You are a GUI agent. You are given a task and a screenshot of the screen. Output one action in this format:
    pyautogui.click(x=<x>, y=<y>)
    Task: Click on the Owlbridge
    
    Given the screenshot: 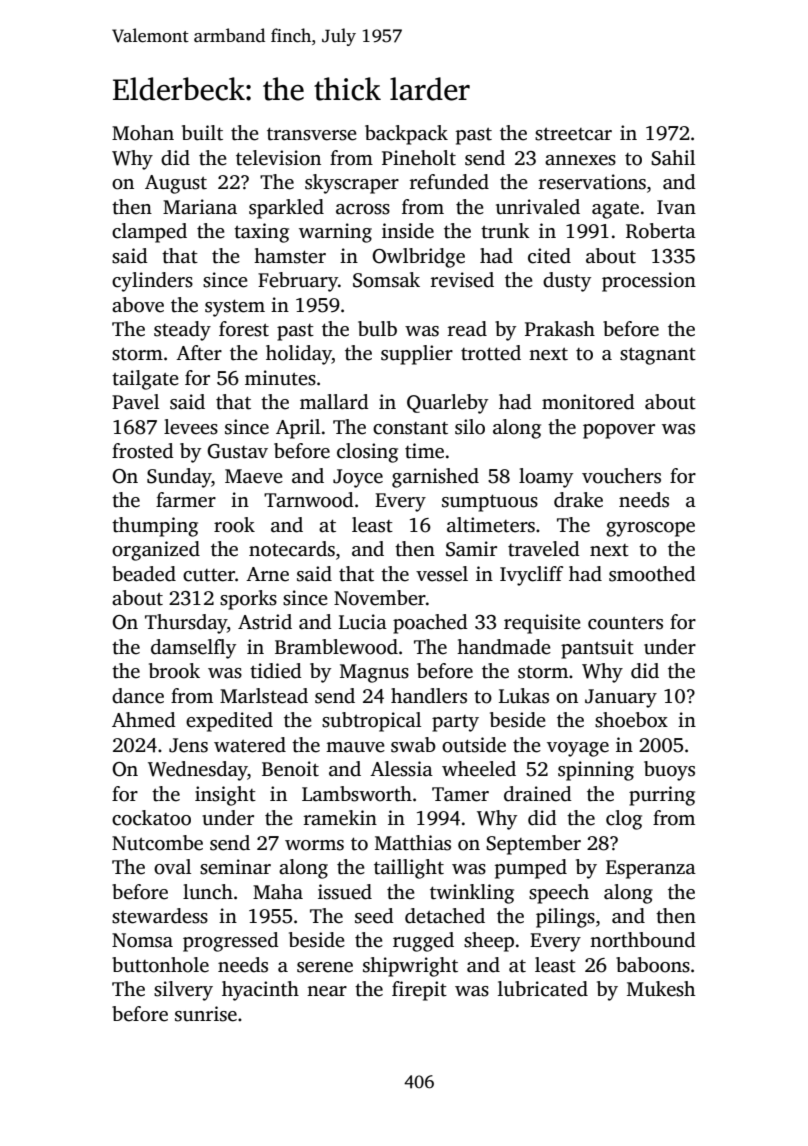 What is the action you would take?
    pyautogui.click(x=418, y=258)
